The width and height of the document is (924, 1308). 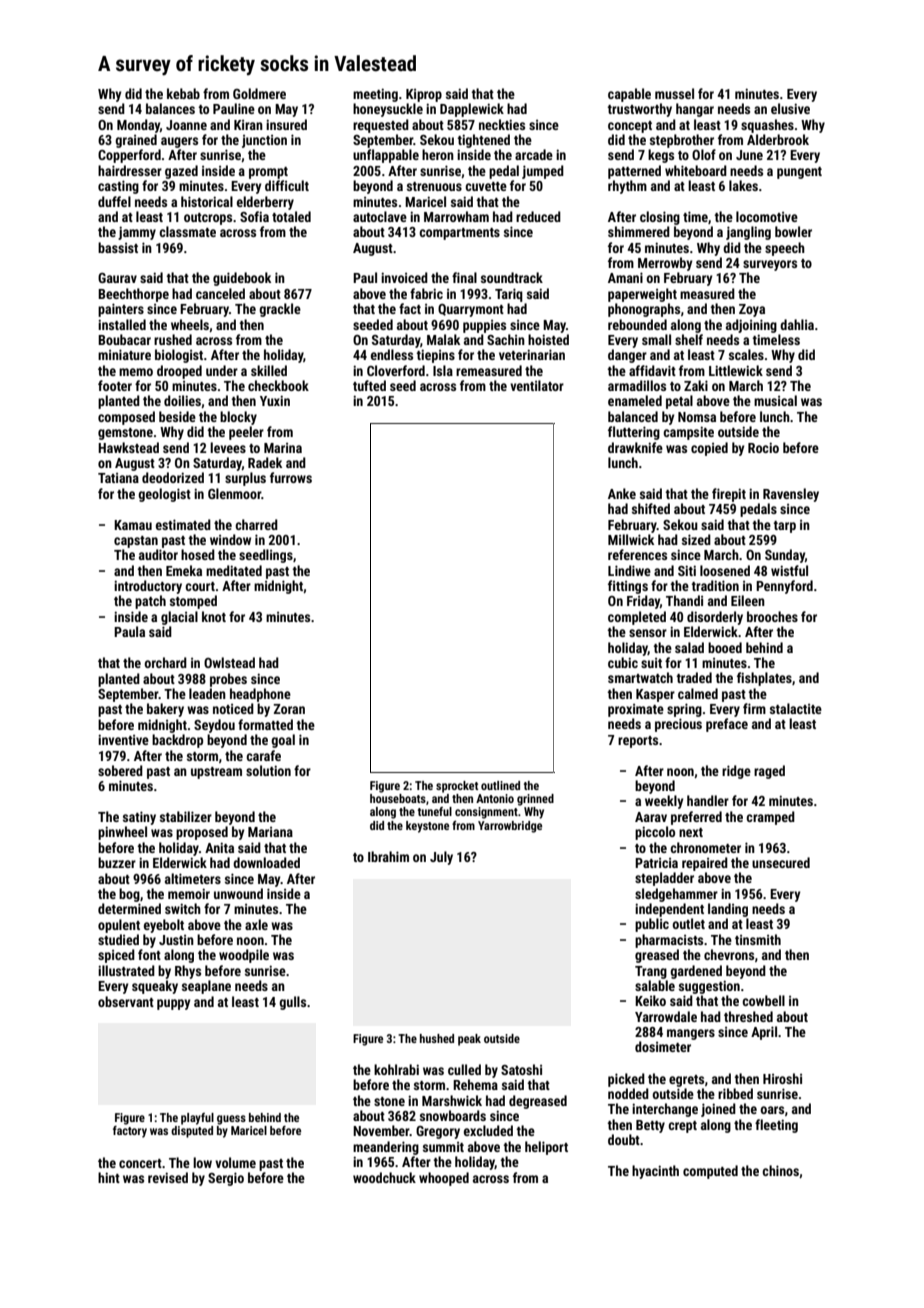 What do you see at coordinates (471, 310) in the document?
I see `Quarrymont` at bounding box center [471, 310].
